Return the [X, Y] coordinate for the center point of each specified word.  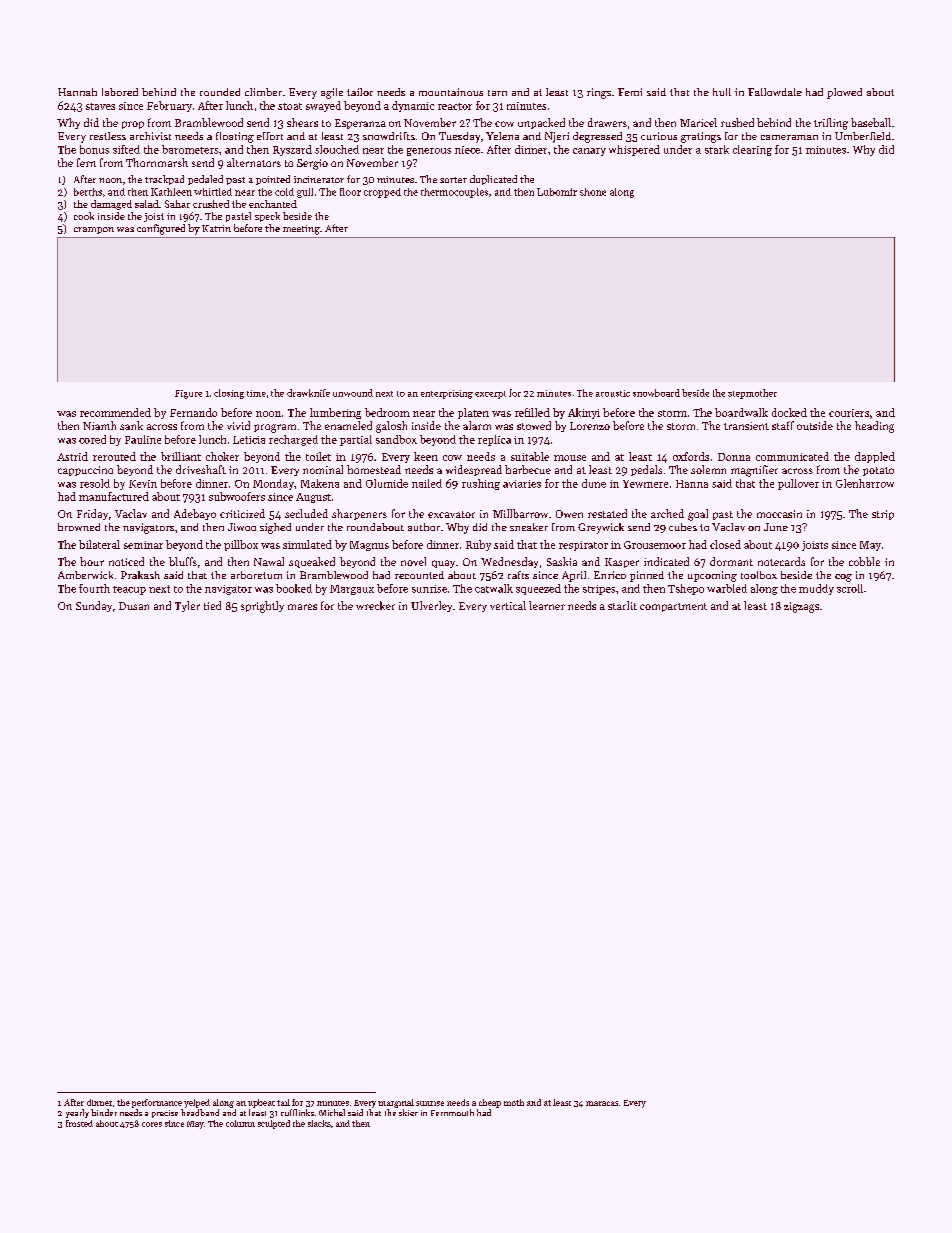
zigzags [801, 607]
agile [332, 93]
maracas [602, 1103]
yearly [77, 1113]
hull [722, 92]
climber [263, 92]
